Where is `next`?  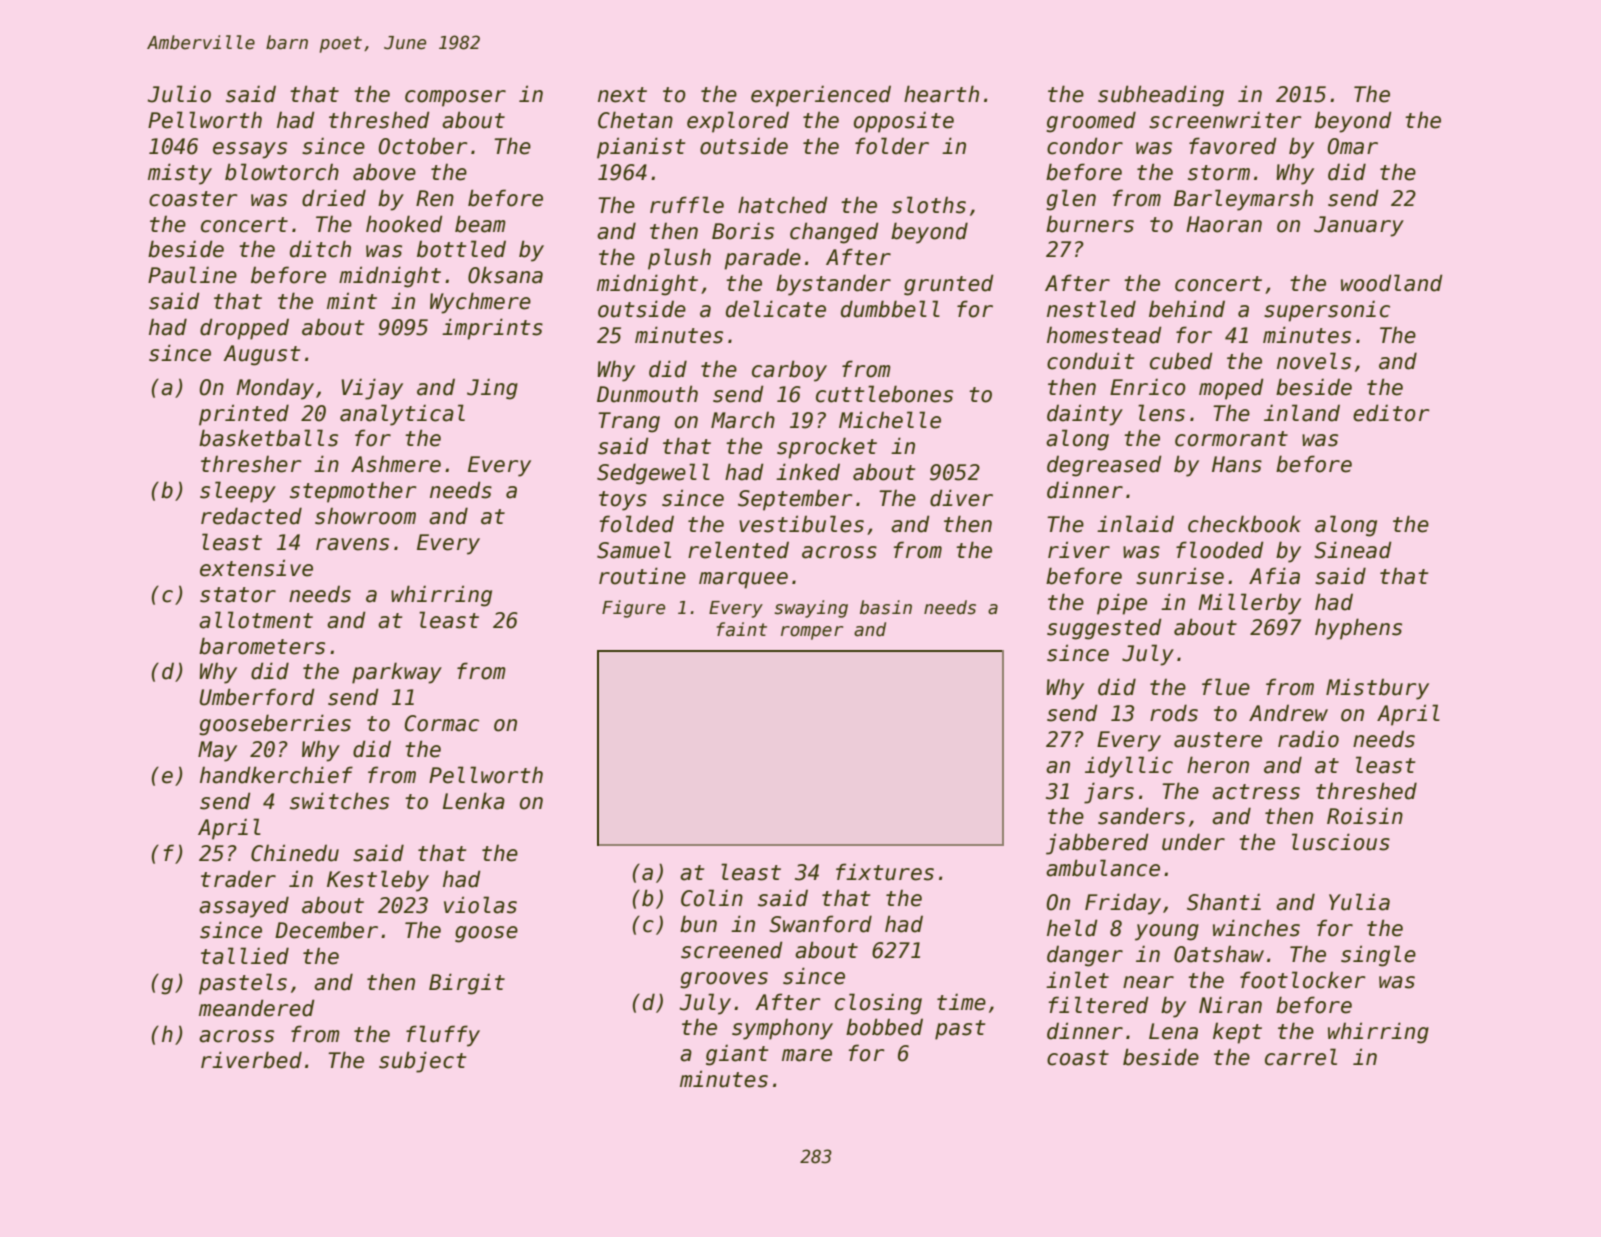 next is located at coordinates (622, 95).
